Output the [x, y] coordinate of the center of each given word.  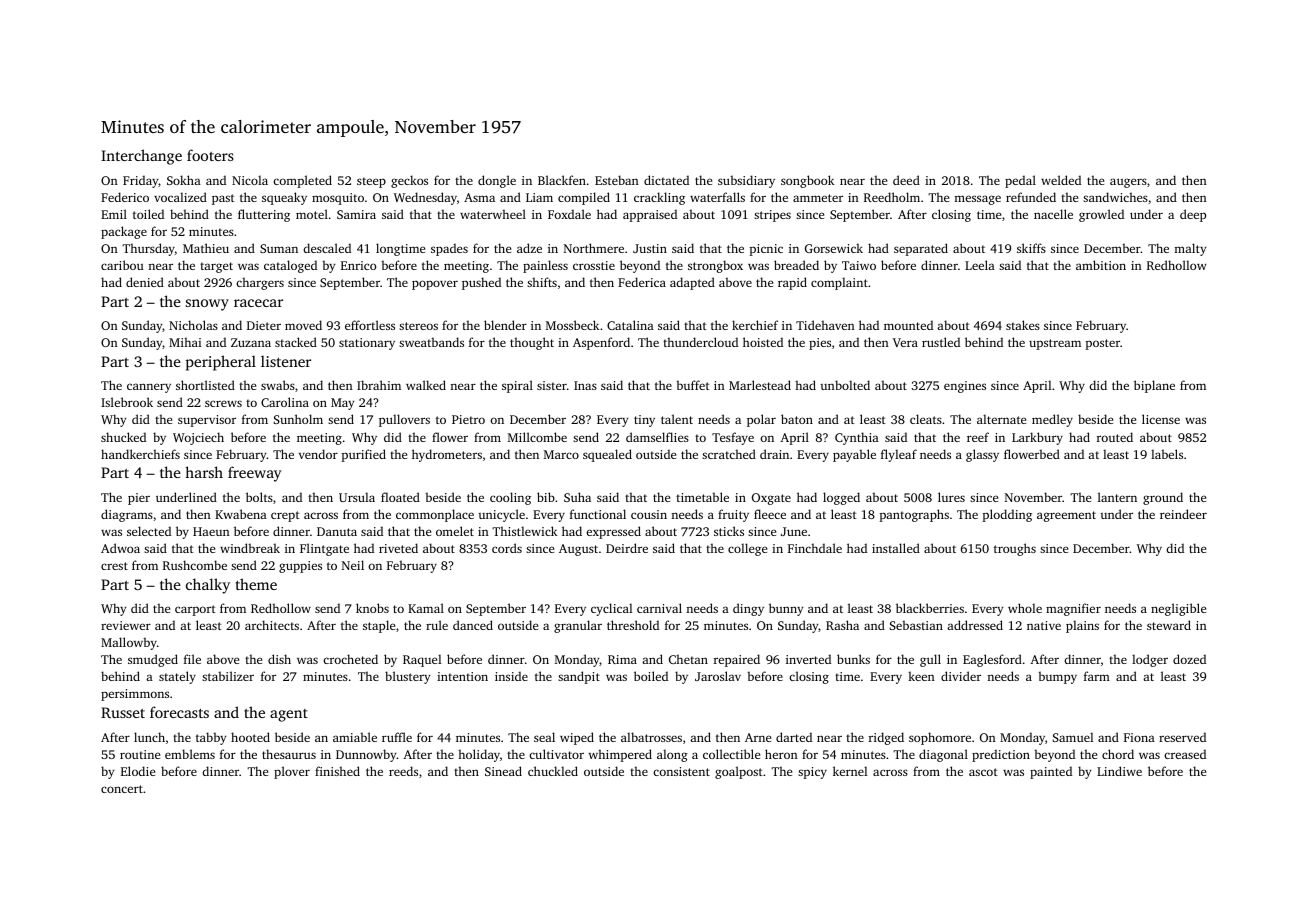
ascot [983, 772]
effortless [370, 325]
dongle [497, 181]
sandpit [579, 677]
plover [292, 772]
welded [1061, 180]
